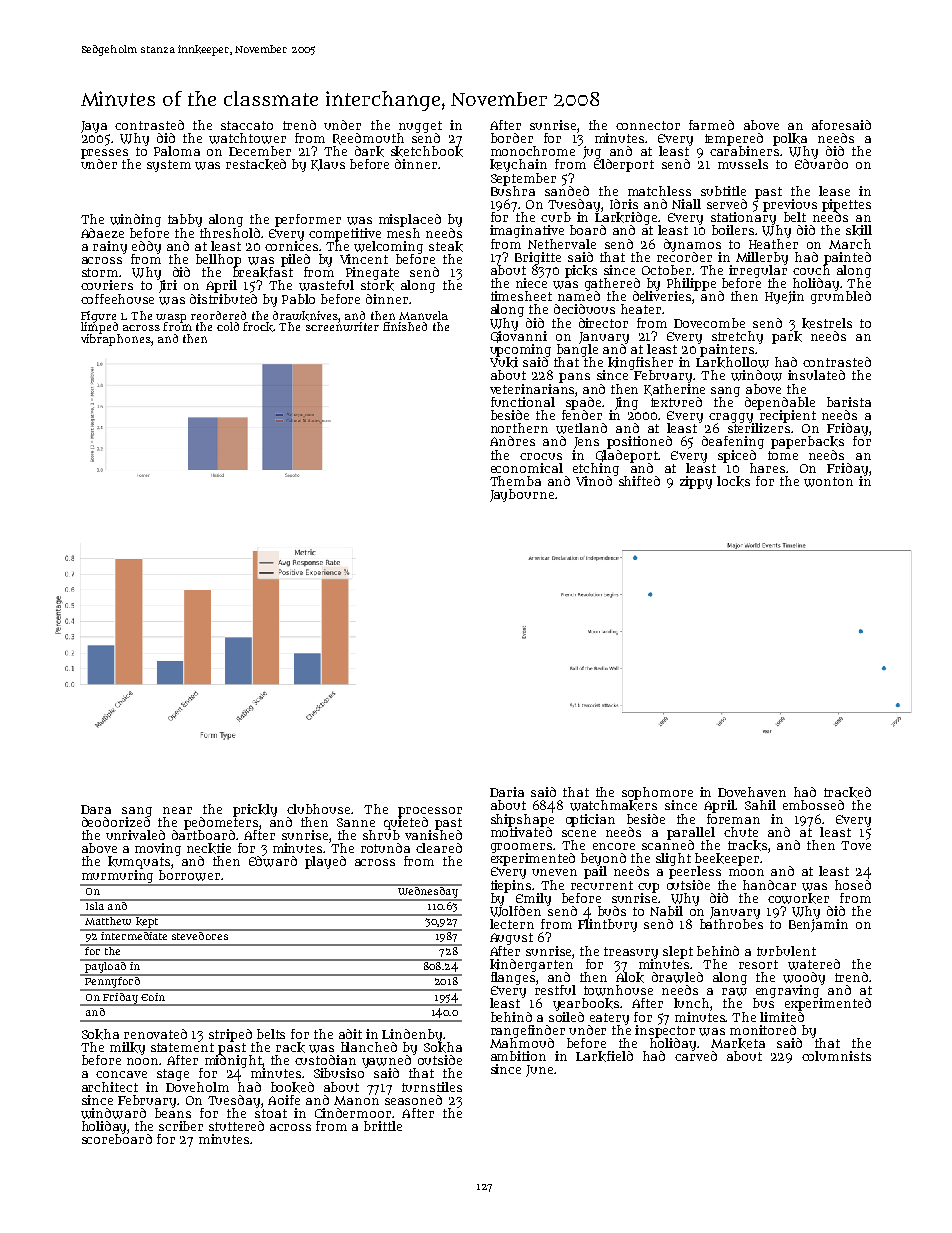  What do you see at coordinates (711, 125) in the page?
I see `farmed` at bounding box center [711, 125].
